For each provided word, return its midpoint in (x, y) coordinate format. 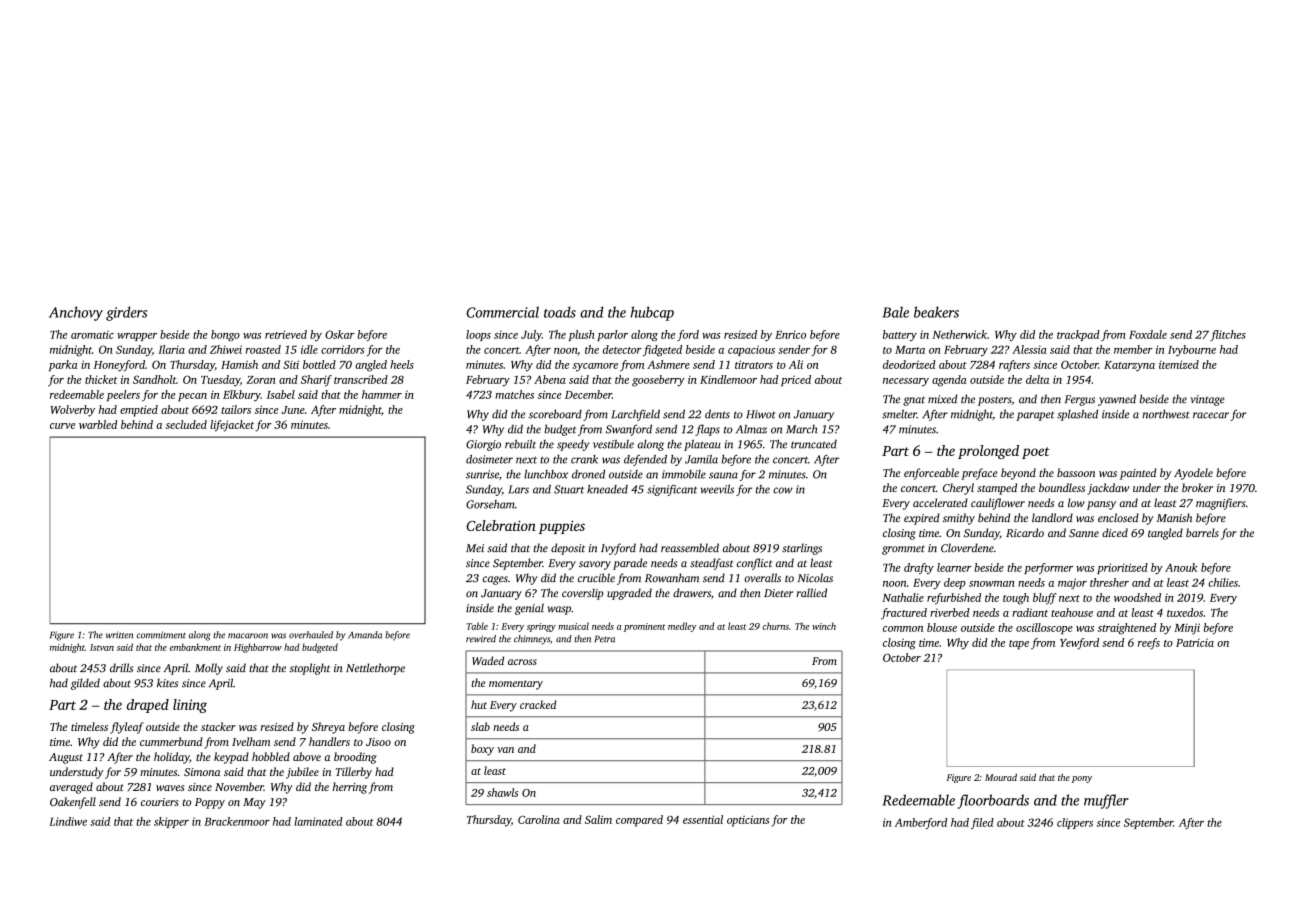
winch (824, 626)
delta (1037, 379)
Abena (550, 379)
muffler (1106, 801)
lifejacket (232, 426)
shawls (502, 792)
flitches (1228, 335)
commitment (161, 635)
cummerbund (171, 741)
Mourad (1001, 777)
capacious (751, 350)
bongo (225, 336)
